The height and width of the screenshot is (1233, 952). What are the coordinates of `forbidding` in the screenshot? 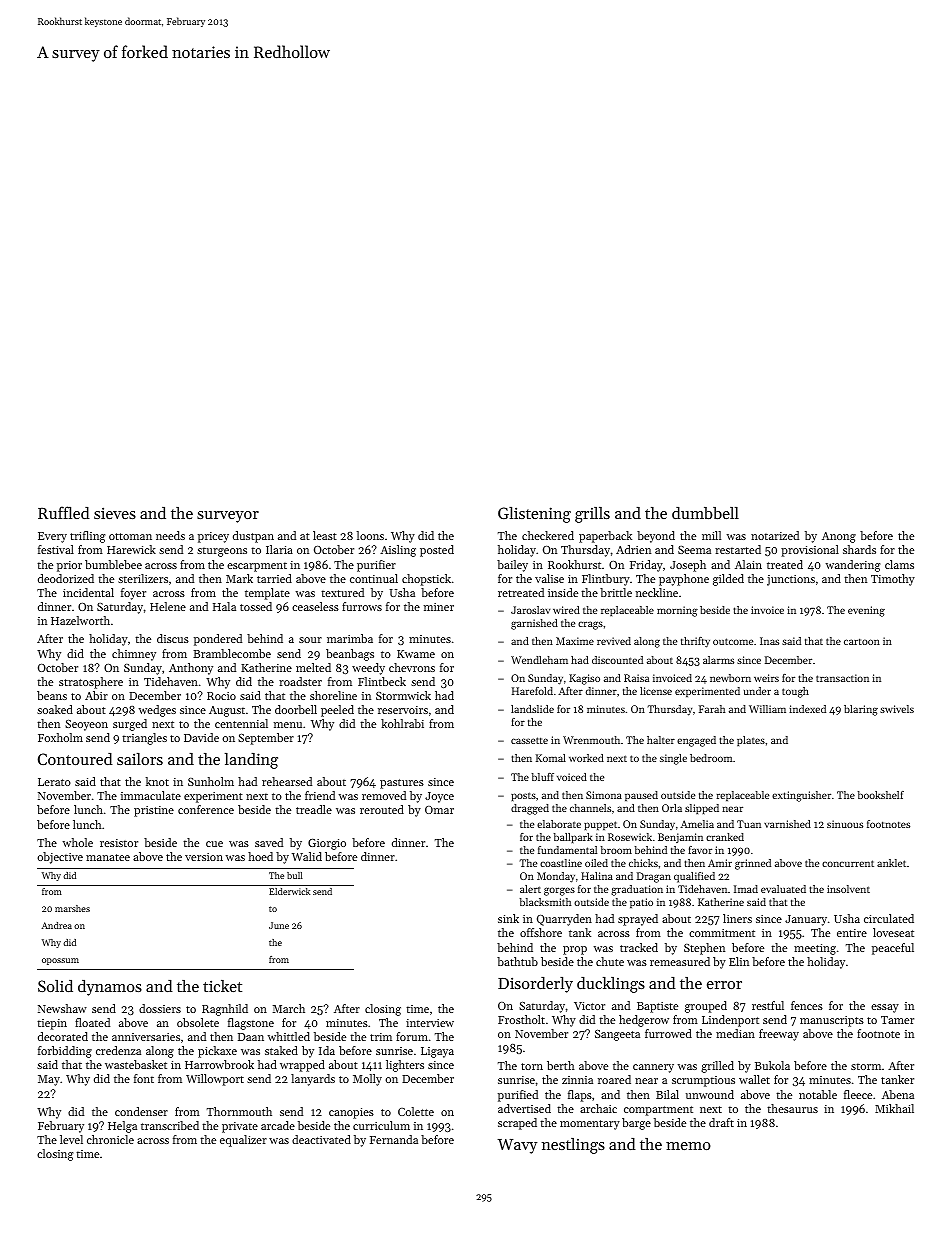 It's located at (65, 1052).
